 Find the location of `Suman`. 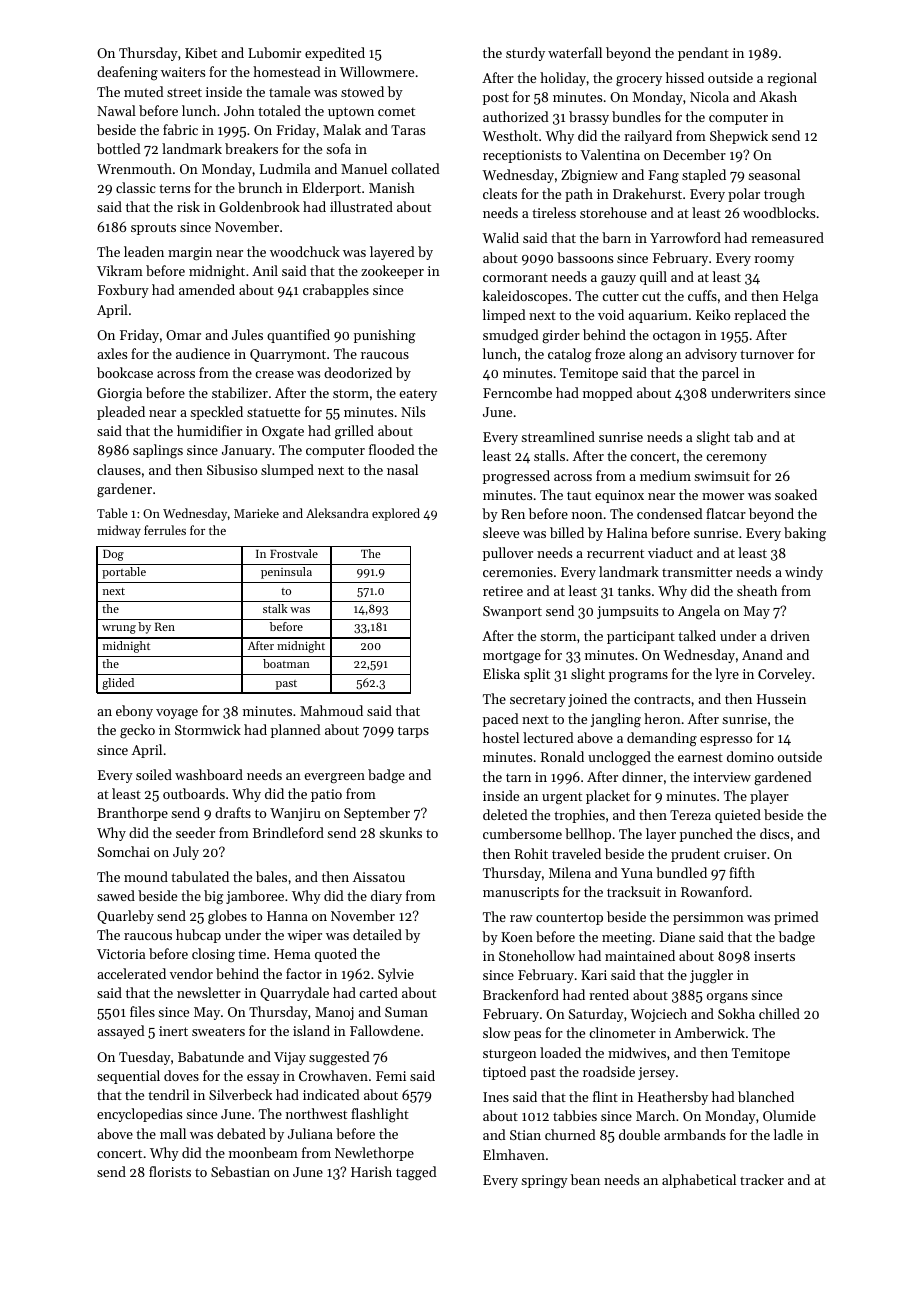

Suman is located at coordinates (406, 1012).
